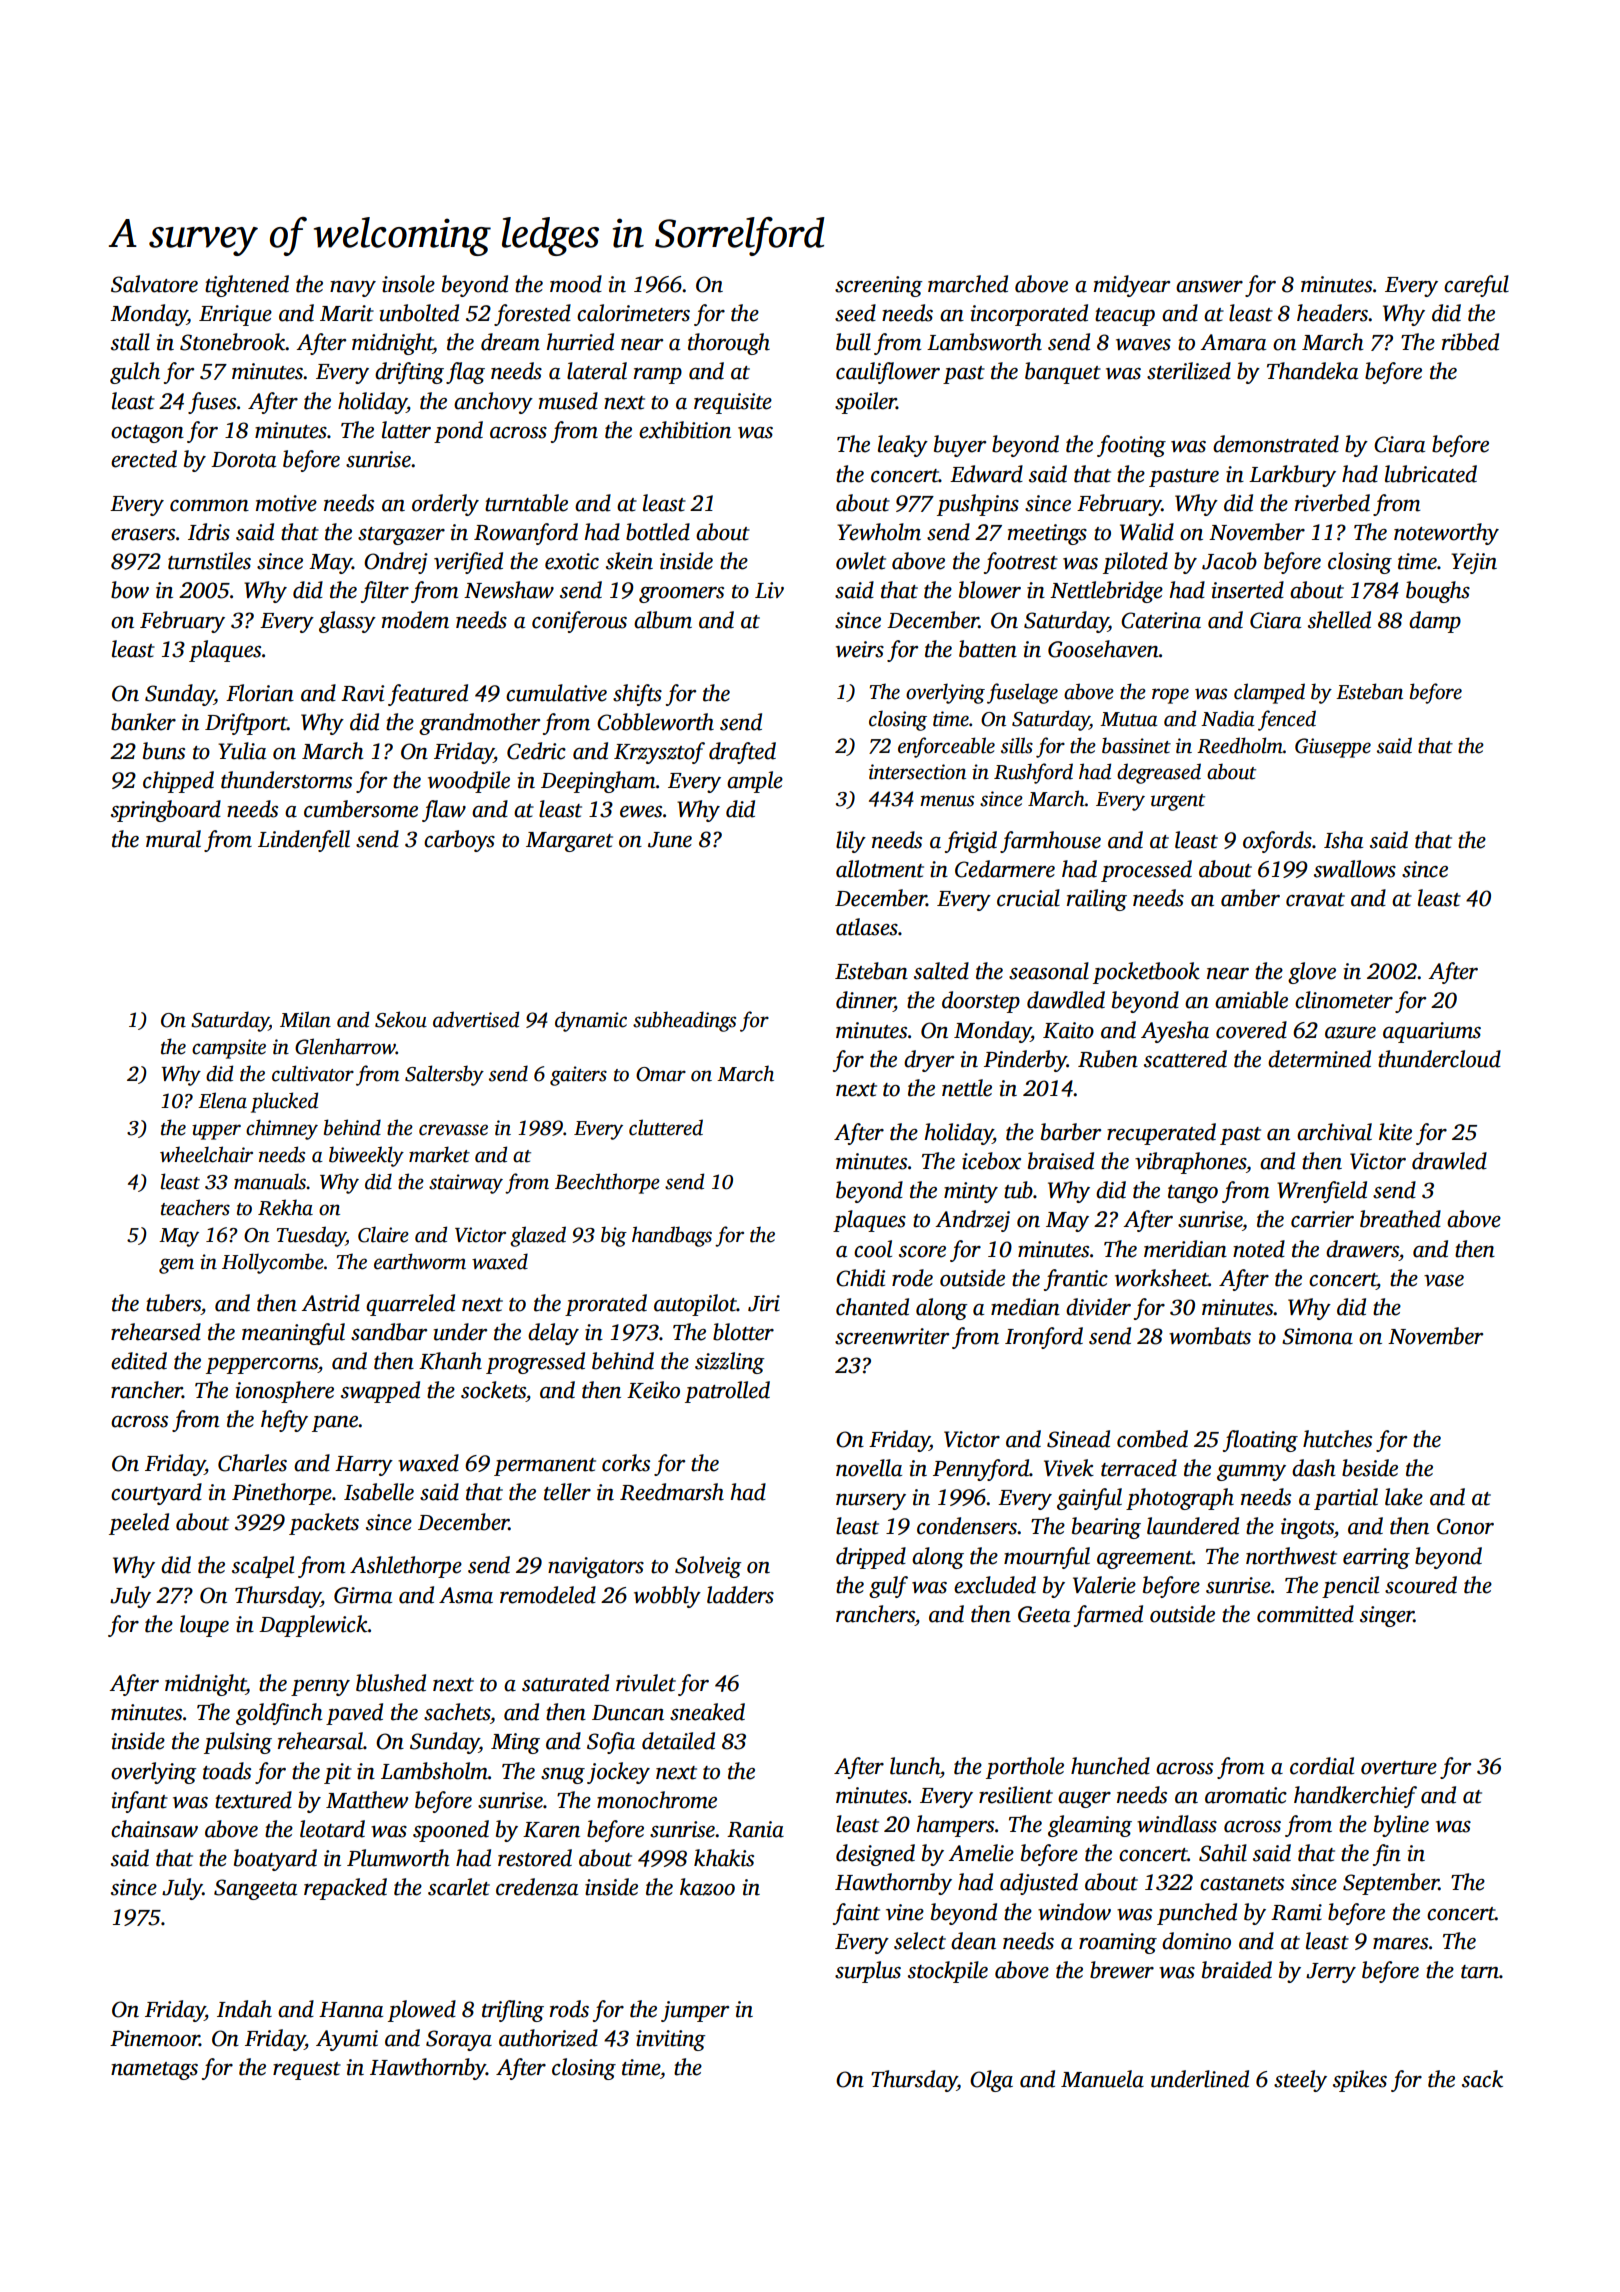 The image size is (1620, 2292). What do you see at coordinates (156, 1494) in the document?
I see `courtyard` at bounding box center [156, 1494].
